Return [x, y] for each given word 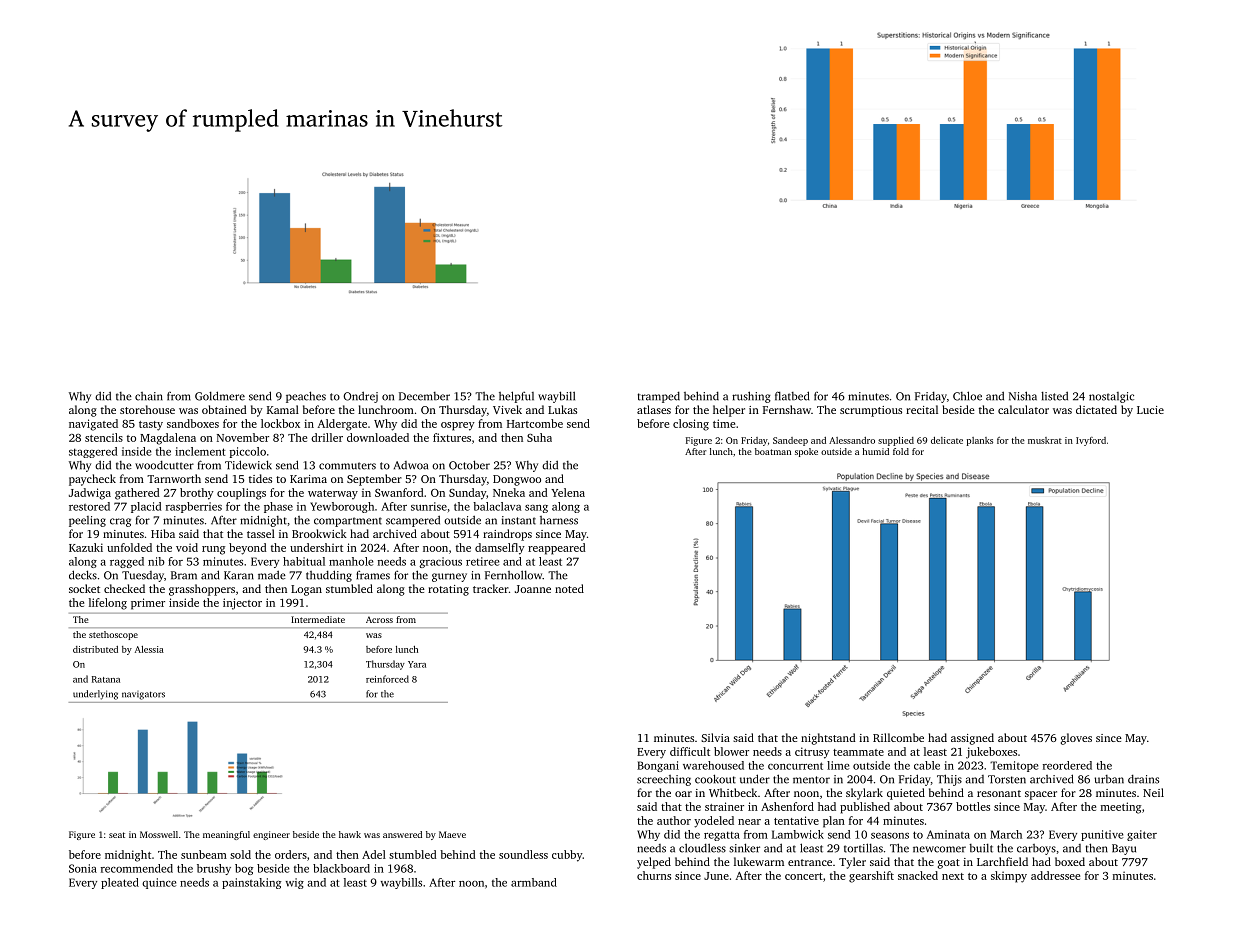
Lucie [1150, 410]
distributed [95, 649]
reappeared [557, 549]
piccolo [248, 452]
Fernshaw [787, 409]
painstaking [251, 883]
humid [876, 451]
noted [569, 588]
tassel [261, 533]
